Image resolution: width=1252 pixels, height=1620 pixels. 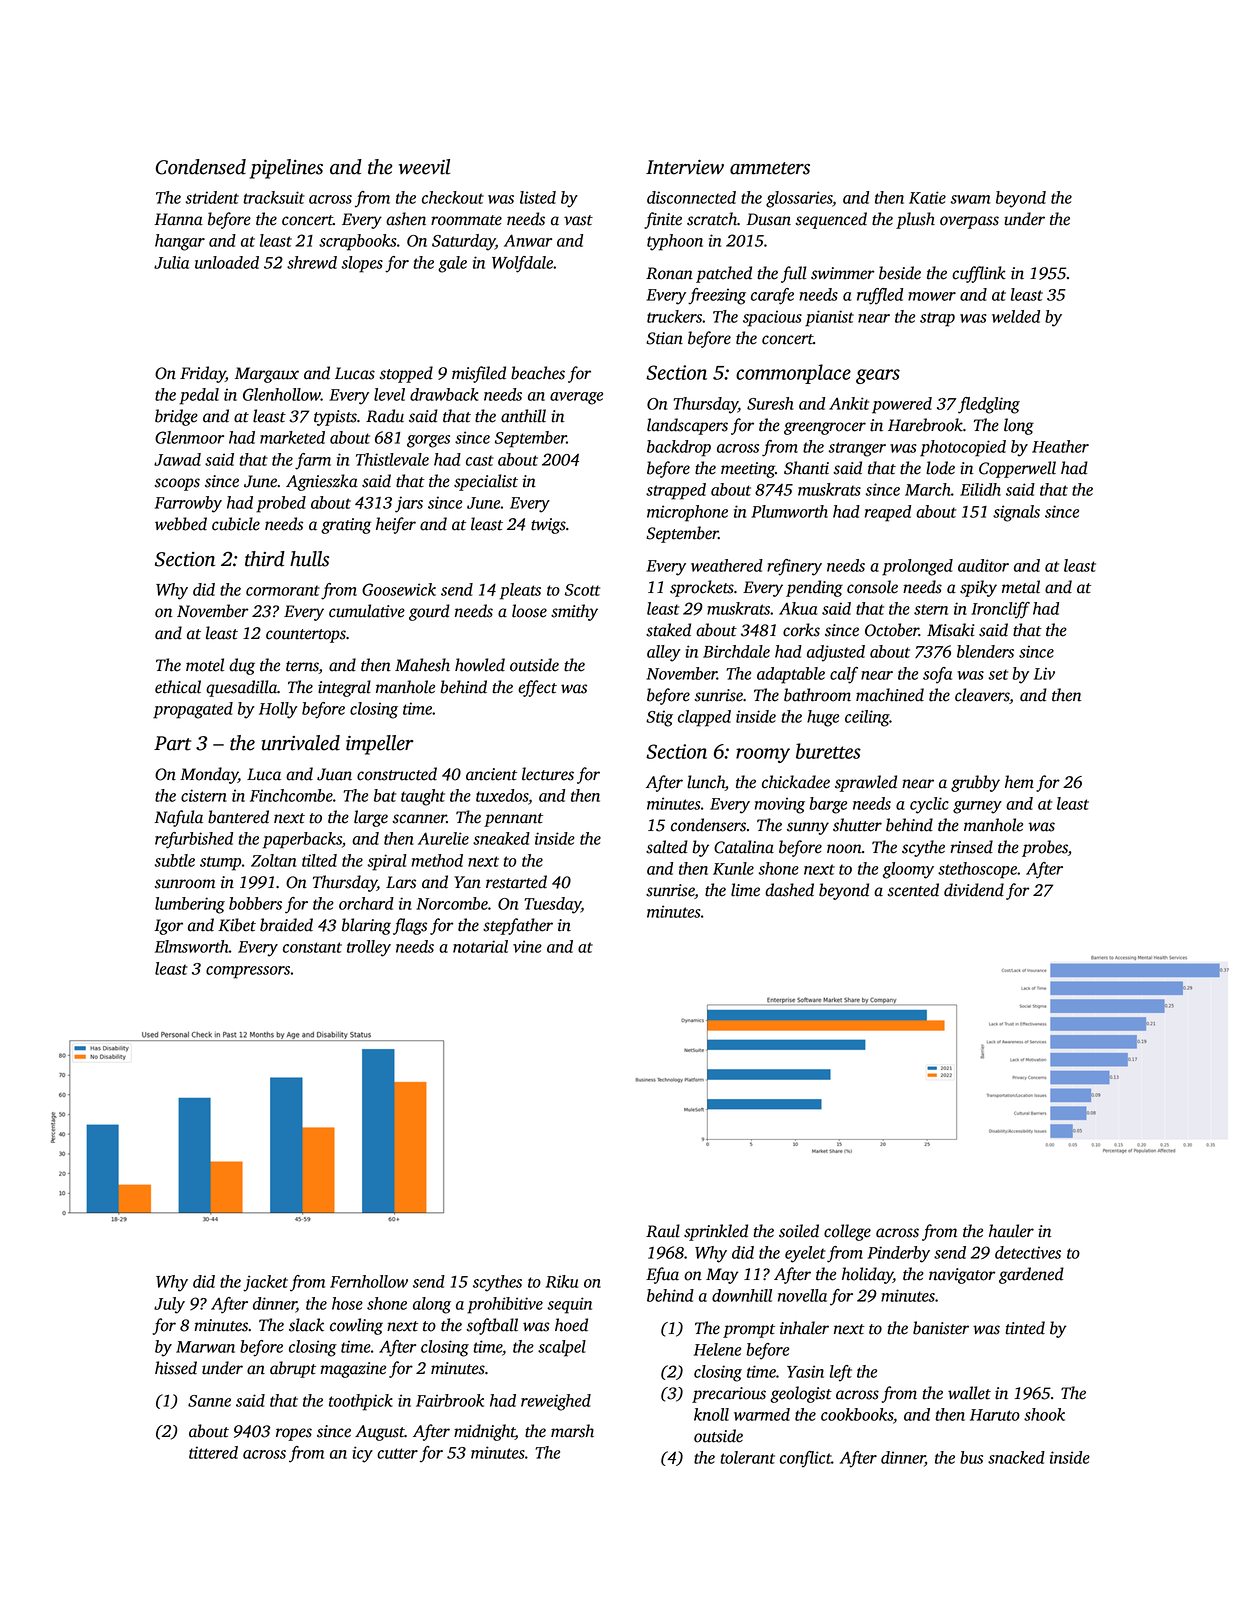 I want to click on scrapbooks, so click(x=358, y=242).
